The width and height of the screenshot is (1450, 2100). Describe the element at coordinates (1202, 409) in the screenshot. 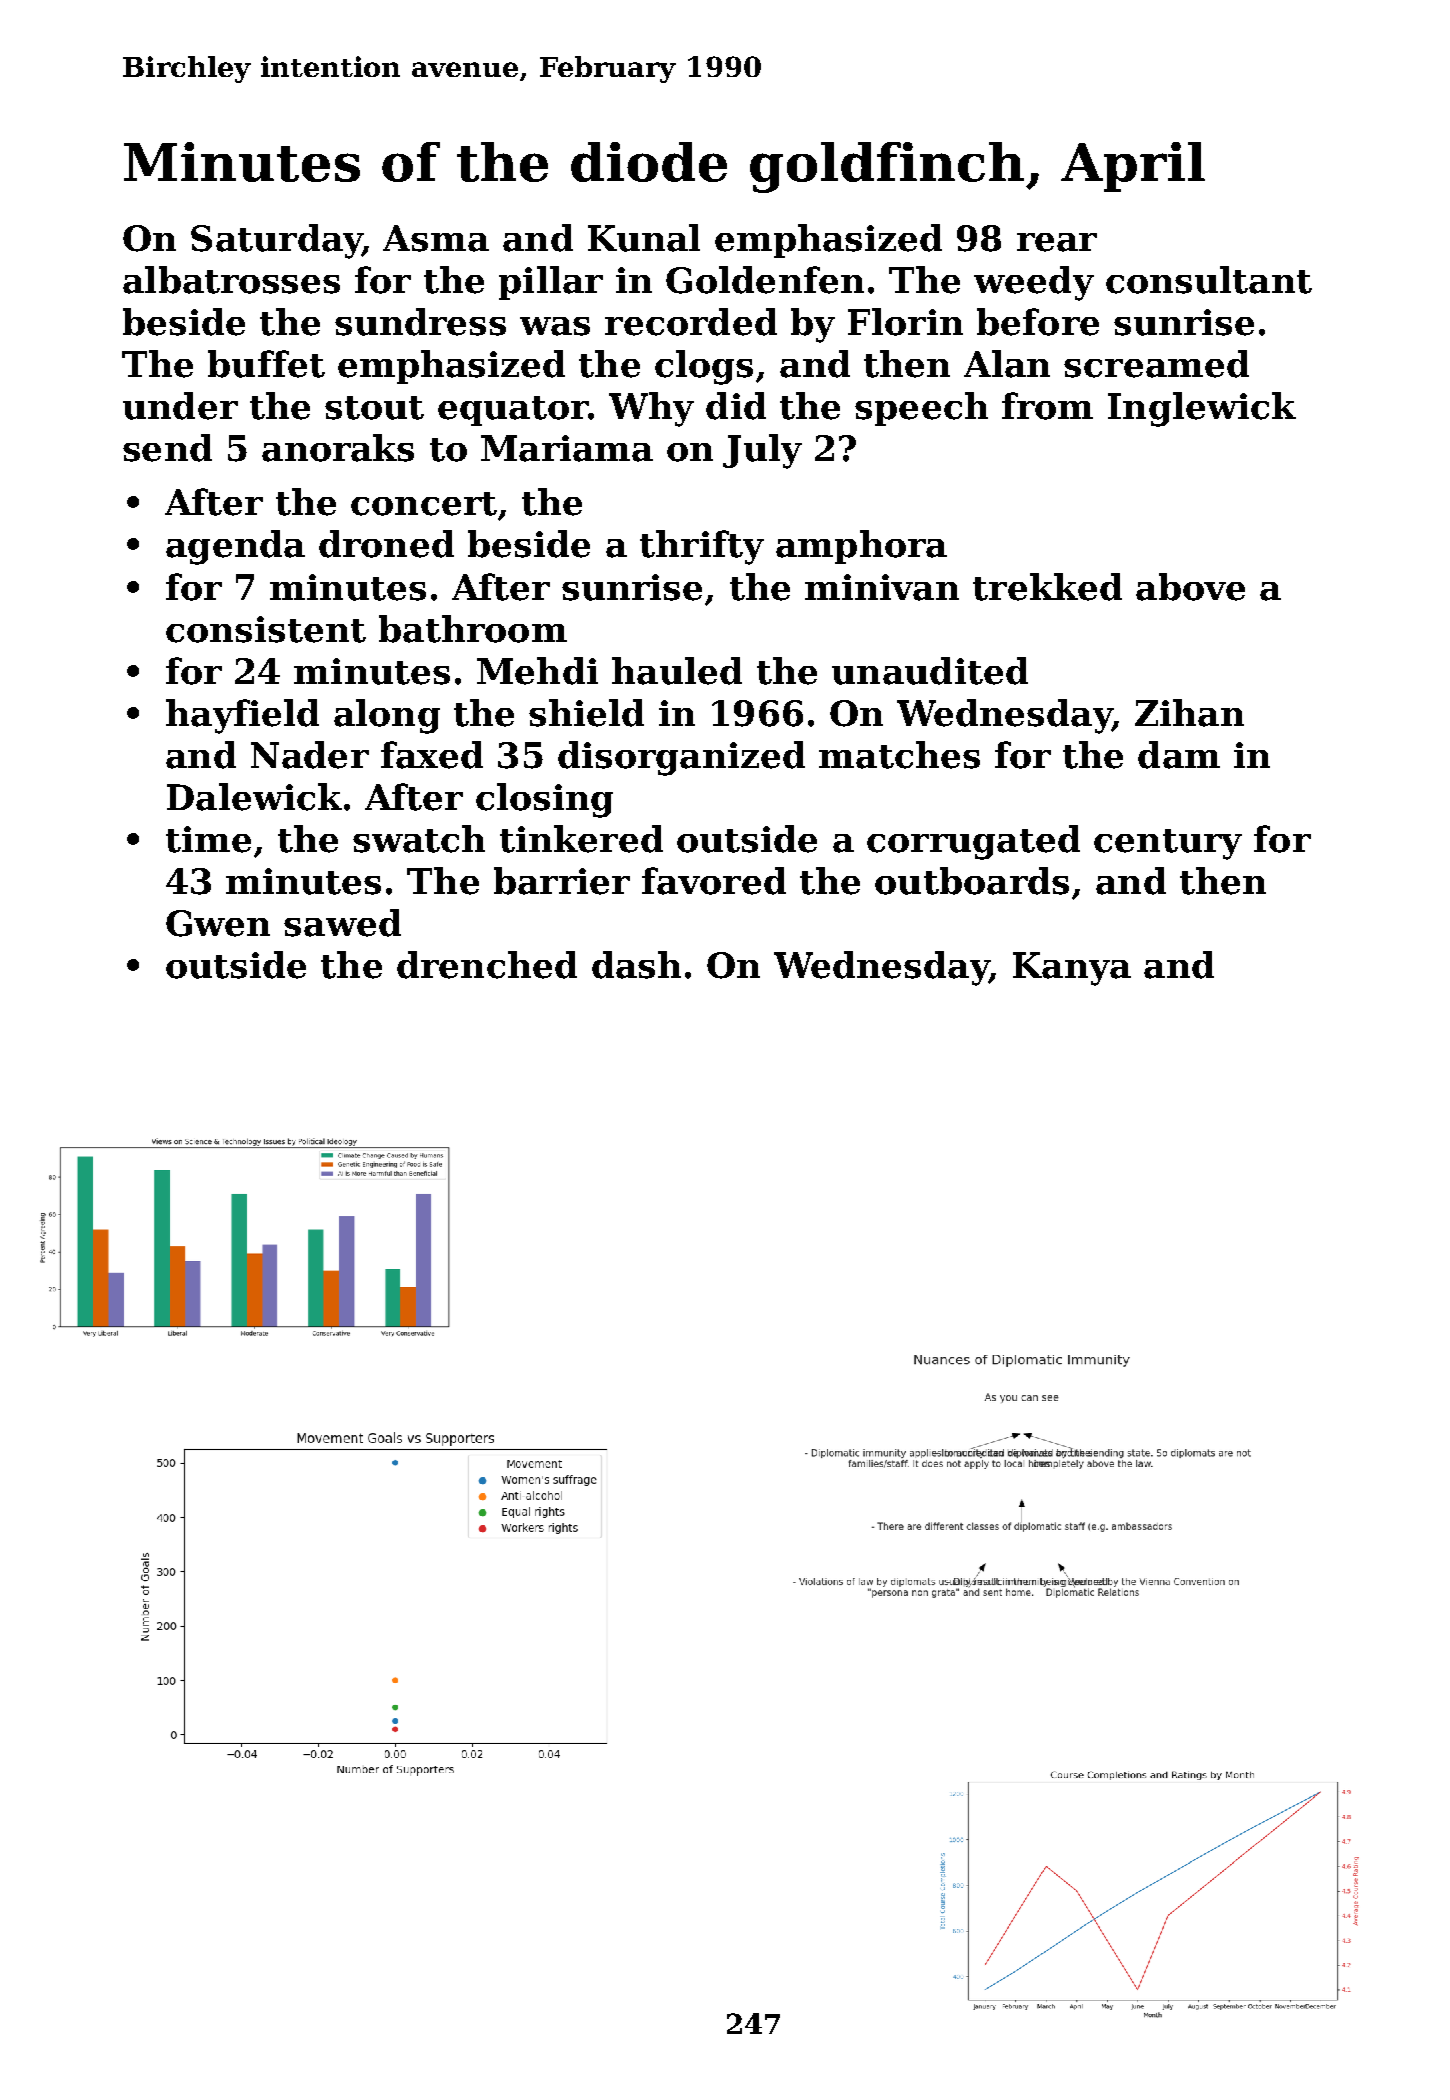

I see `Inglewick` at that location.
